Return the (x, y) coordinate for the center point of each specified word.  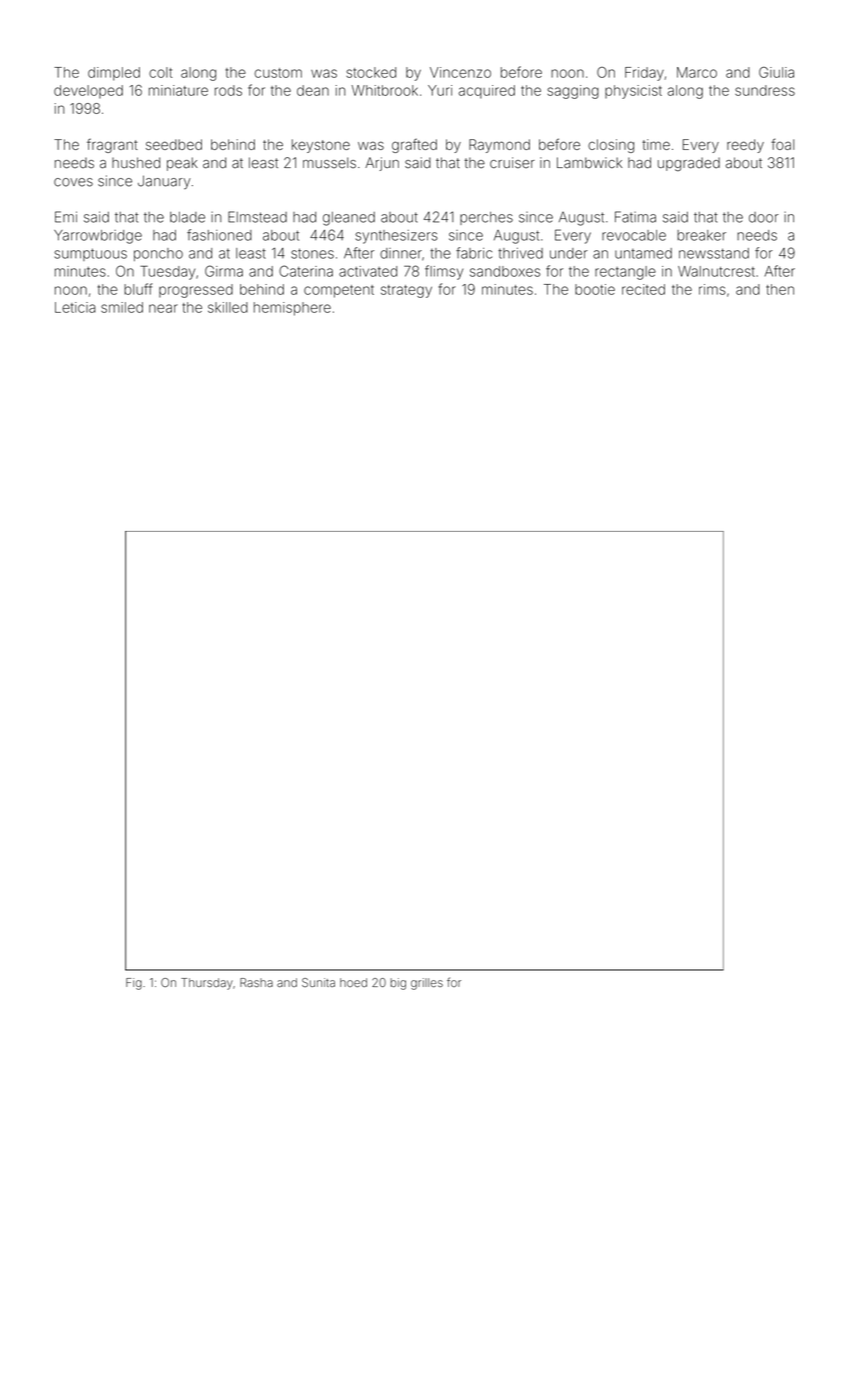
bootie (595, 289)
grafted (414, 145)
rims (712, 289)
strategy (406, 291)
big (398, 984)
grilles (427, 984)
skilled (228, 307)
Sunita (318, 982)
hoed (353, 982)
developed (88, 92)
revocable (634, 235)
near (163, 308)
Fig (134, 984)
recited (643, 289)
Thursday (207, 984)
